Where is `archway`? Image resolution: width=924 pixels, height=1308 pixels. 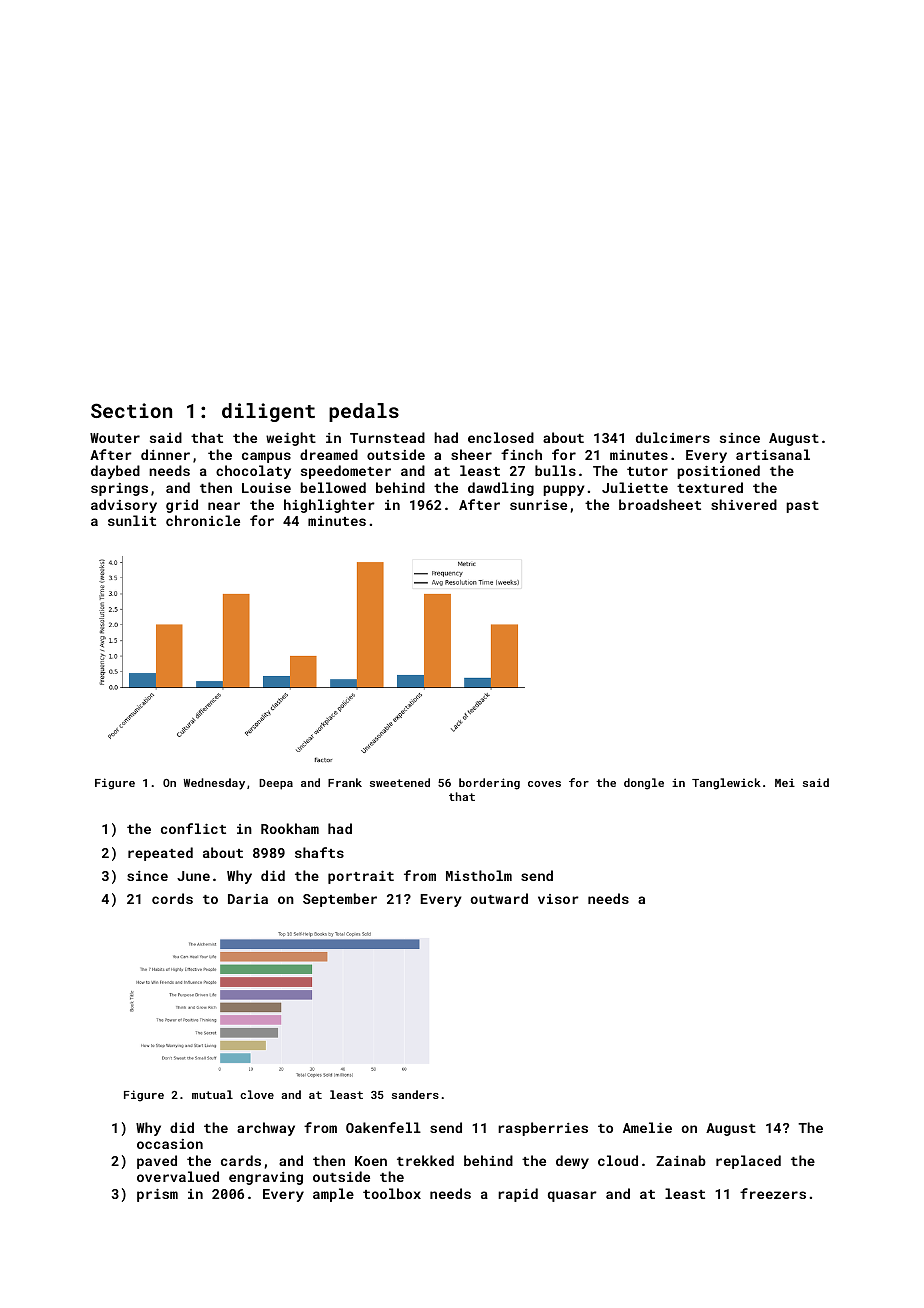 archway is located at coordinates (266, 1129).
